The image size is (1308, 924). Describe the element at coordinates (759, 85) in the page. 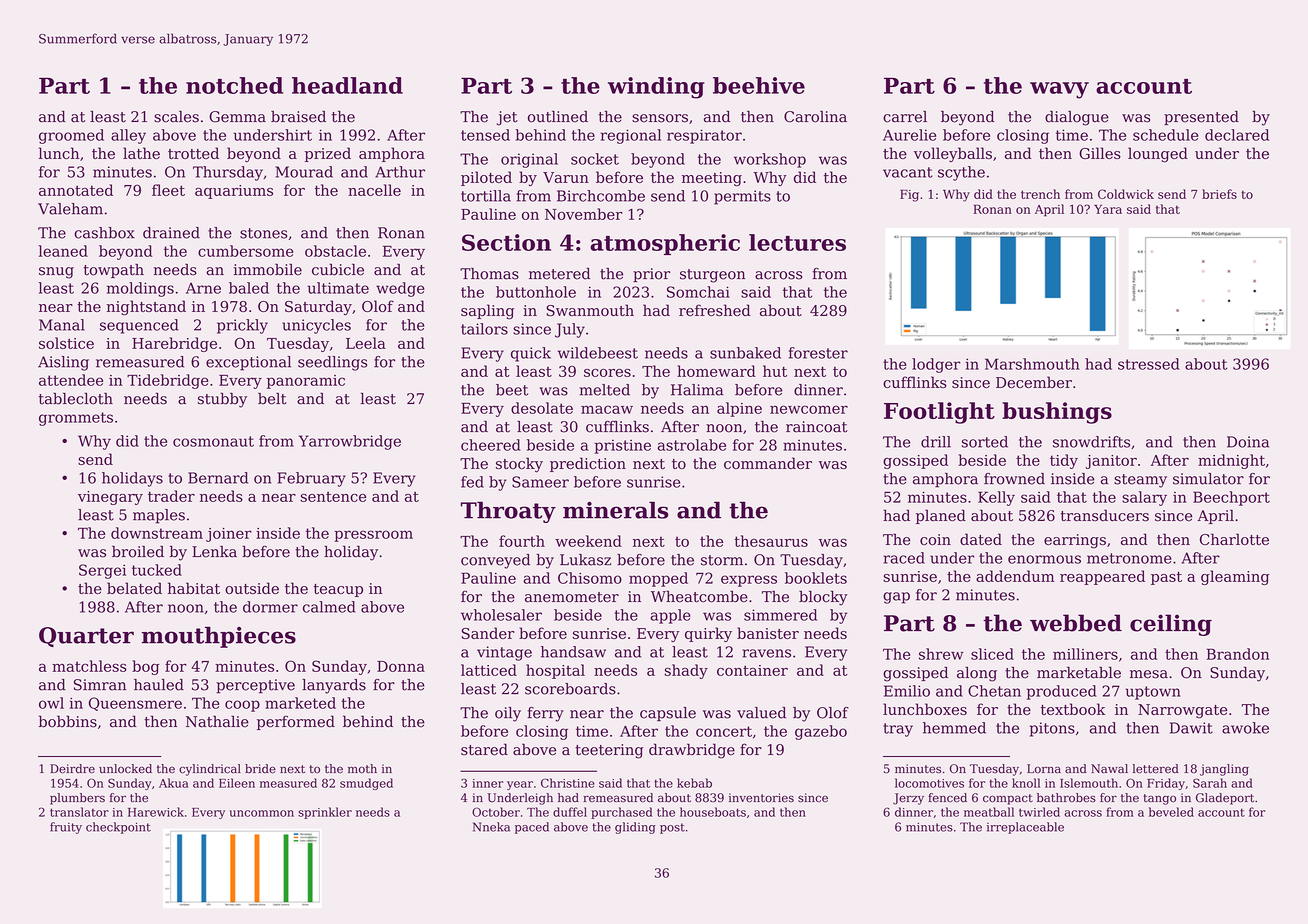

I see `beehive` at that location.
